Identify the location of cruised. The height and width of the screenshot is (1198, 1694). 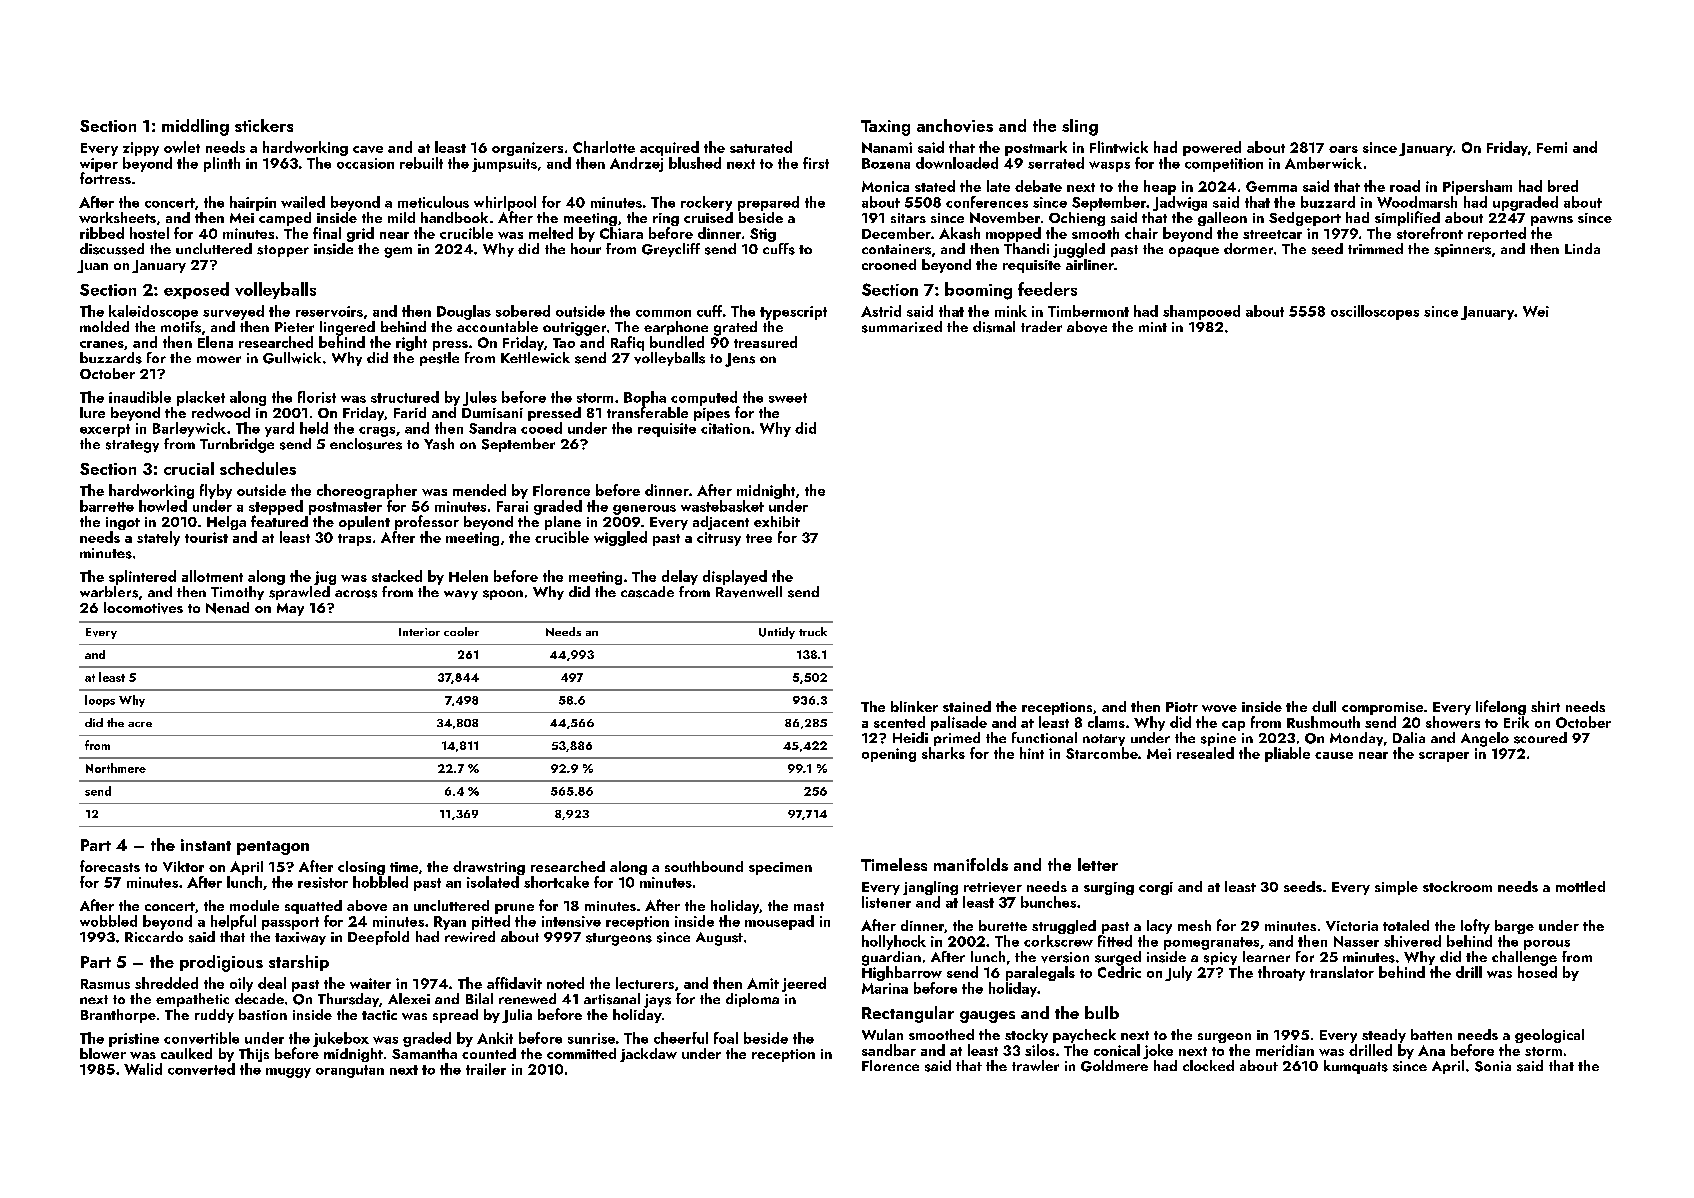
(708, 217).
